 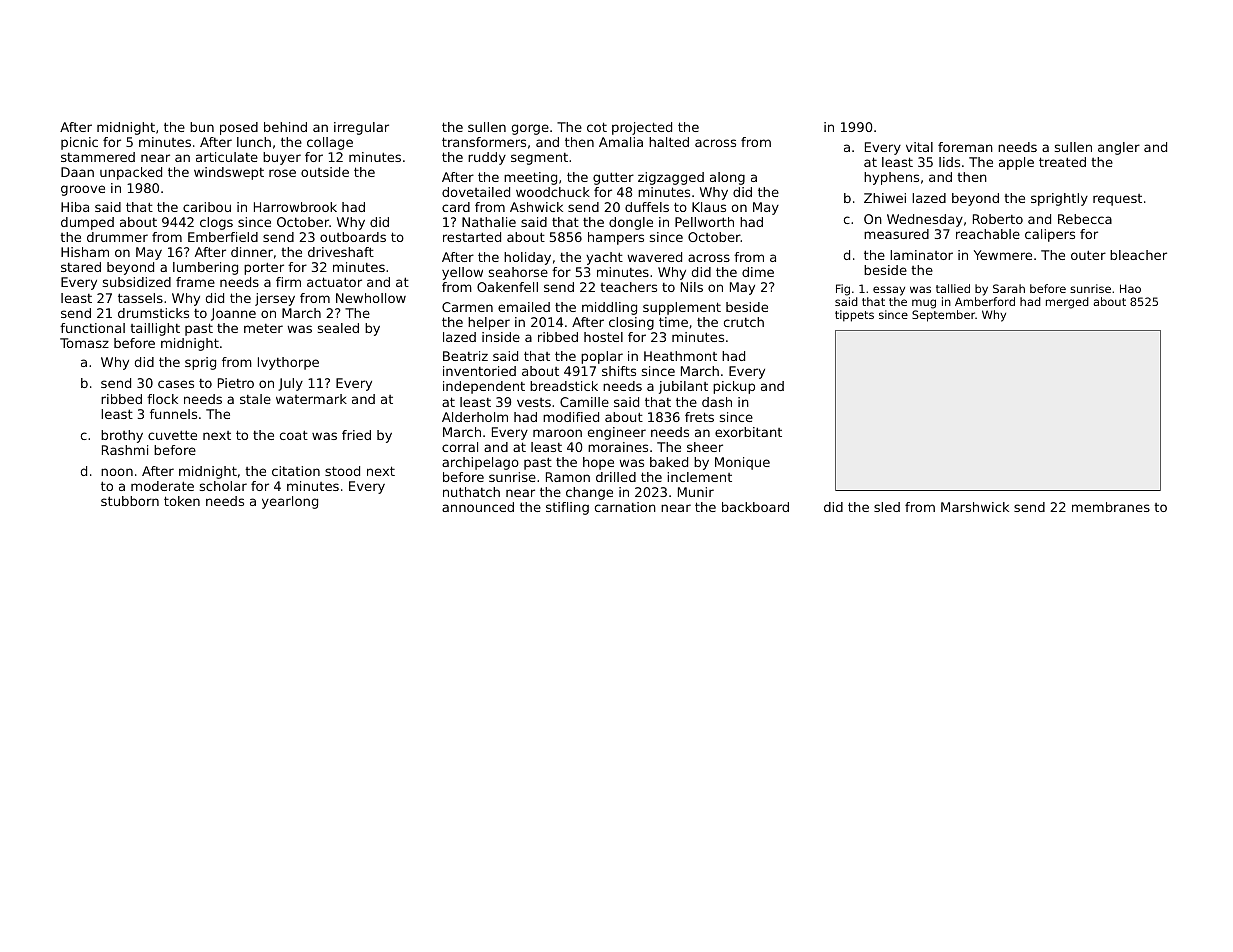 I want to click on cot, so click(x=597, y=127).
